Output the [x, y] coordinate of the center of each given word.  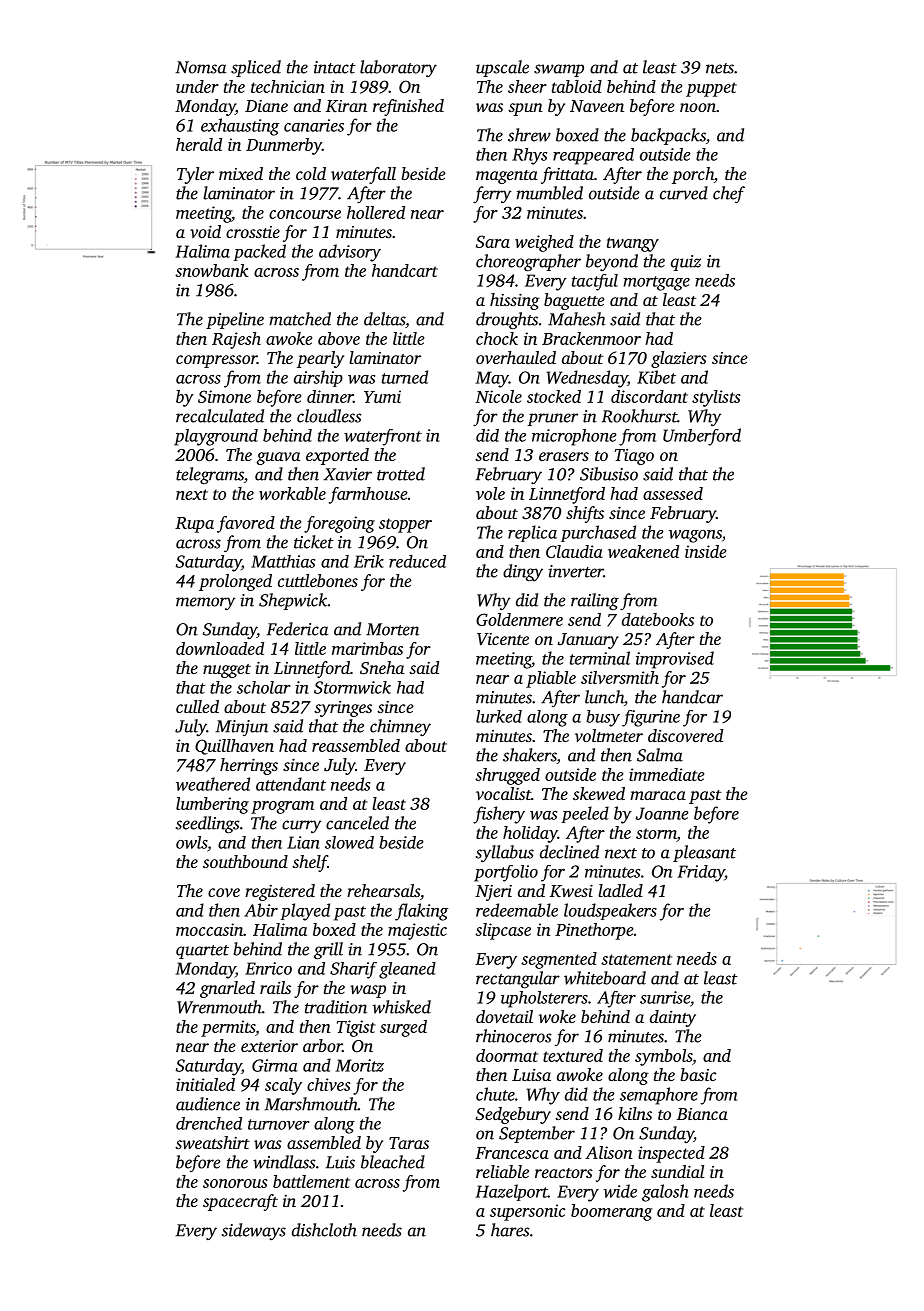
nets [720, 68]
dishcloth [324, 1230]
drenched [209, 1123]
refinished [408, 107]
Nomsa [201, 67]
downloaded [220, 648]
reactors [564, 1173]
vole [490, 493]
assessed [673, 493]
